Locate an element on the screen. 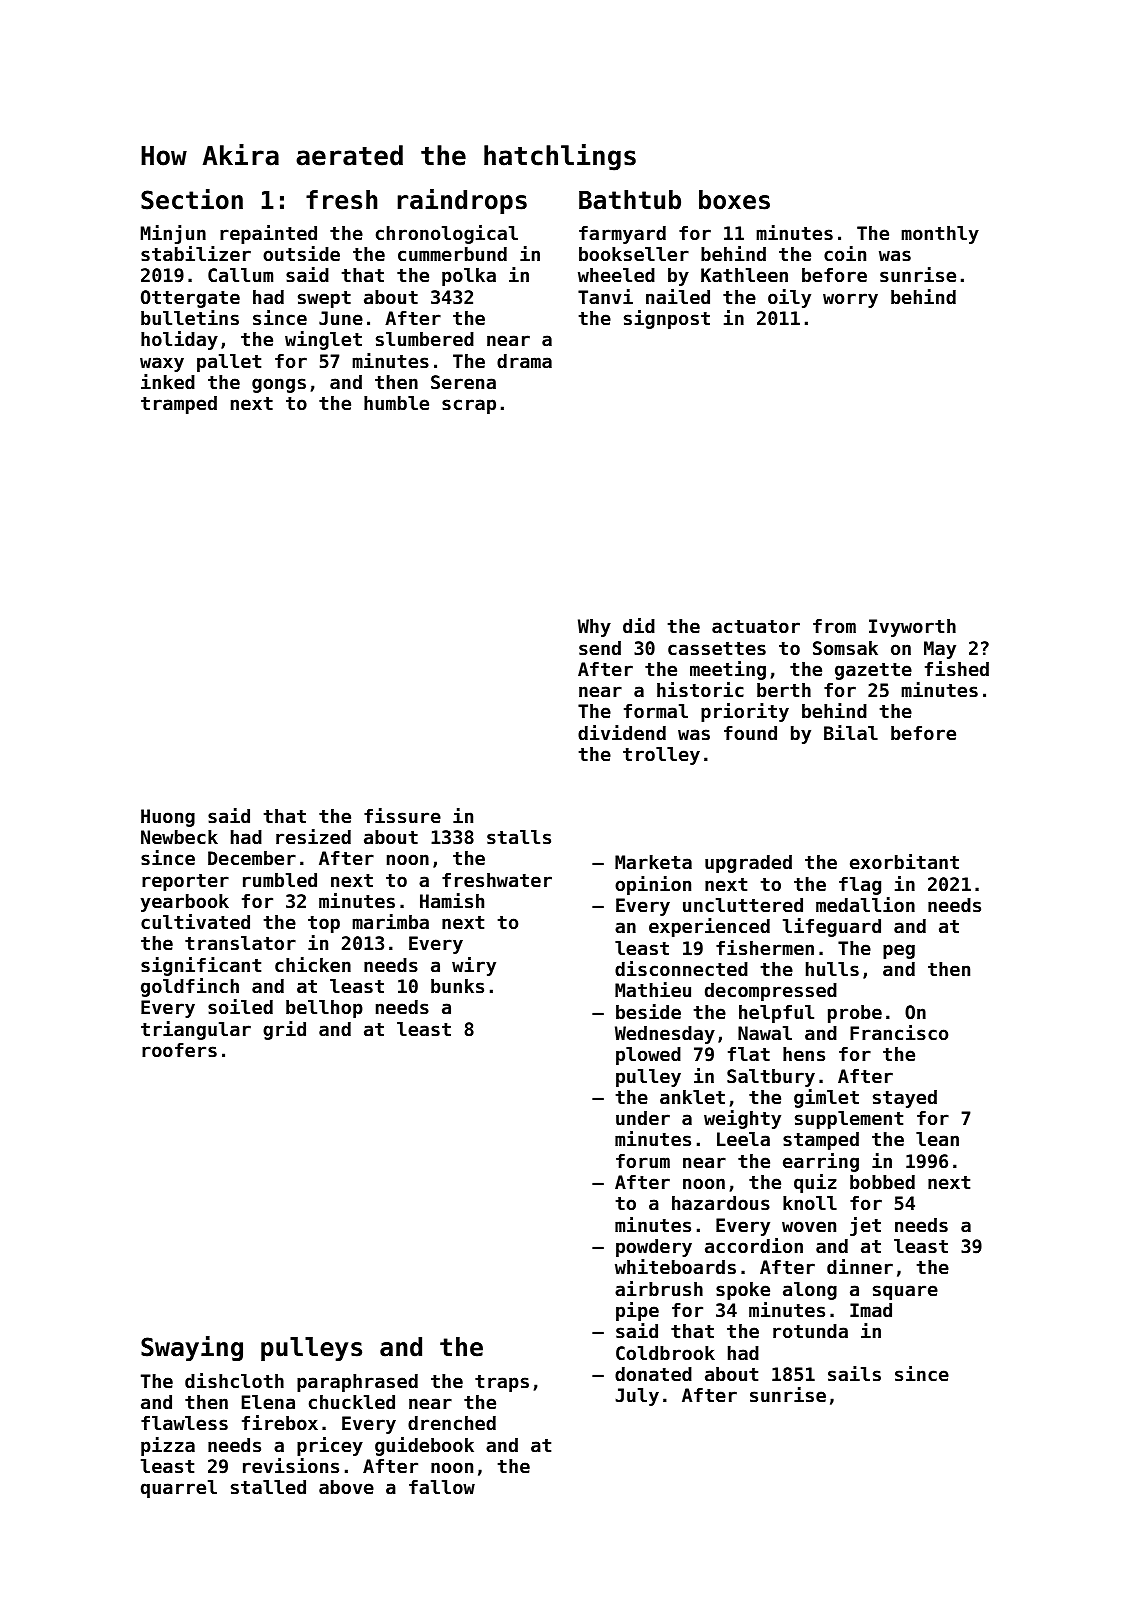 The height and width of the screenshot is (1600, 1131). fallow is located at coordinates (442, 1487).
